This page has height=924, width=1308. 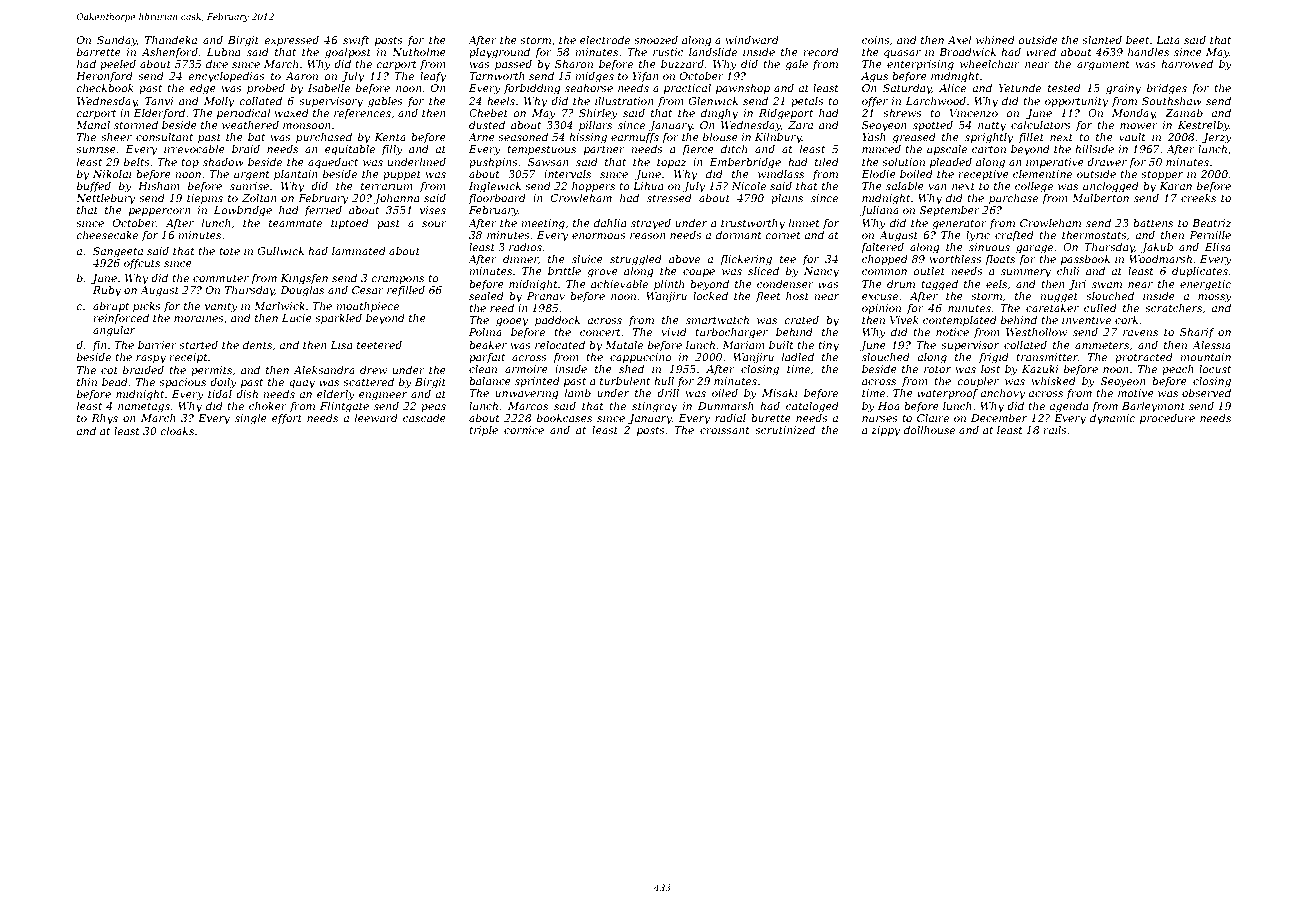 I want to click on plains, so click(x=787, y=199).
